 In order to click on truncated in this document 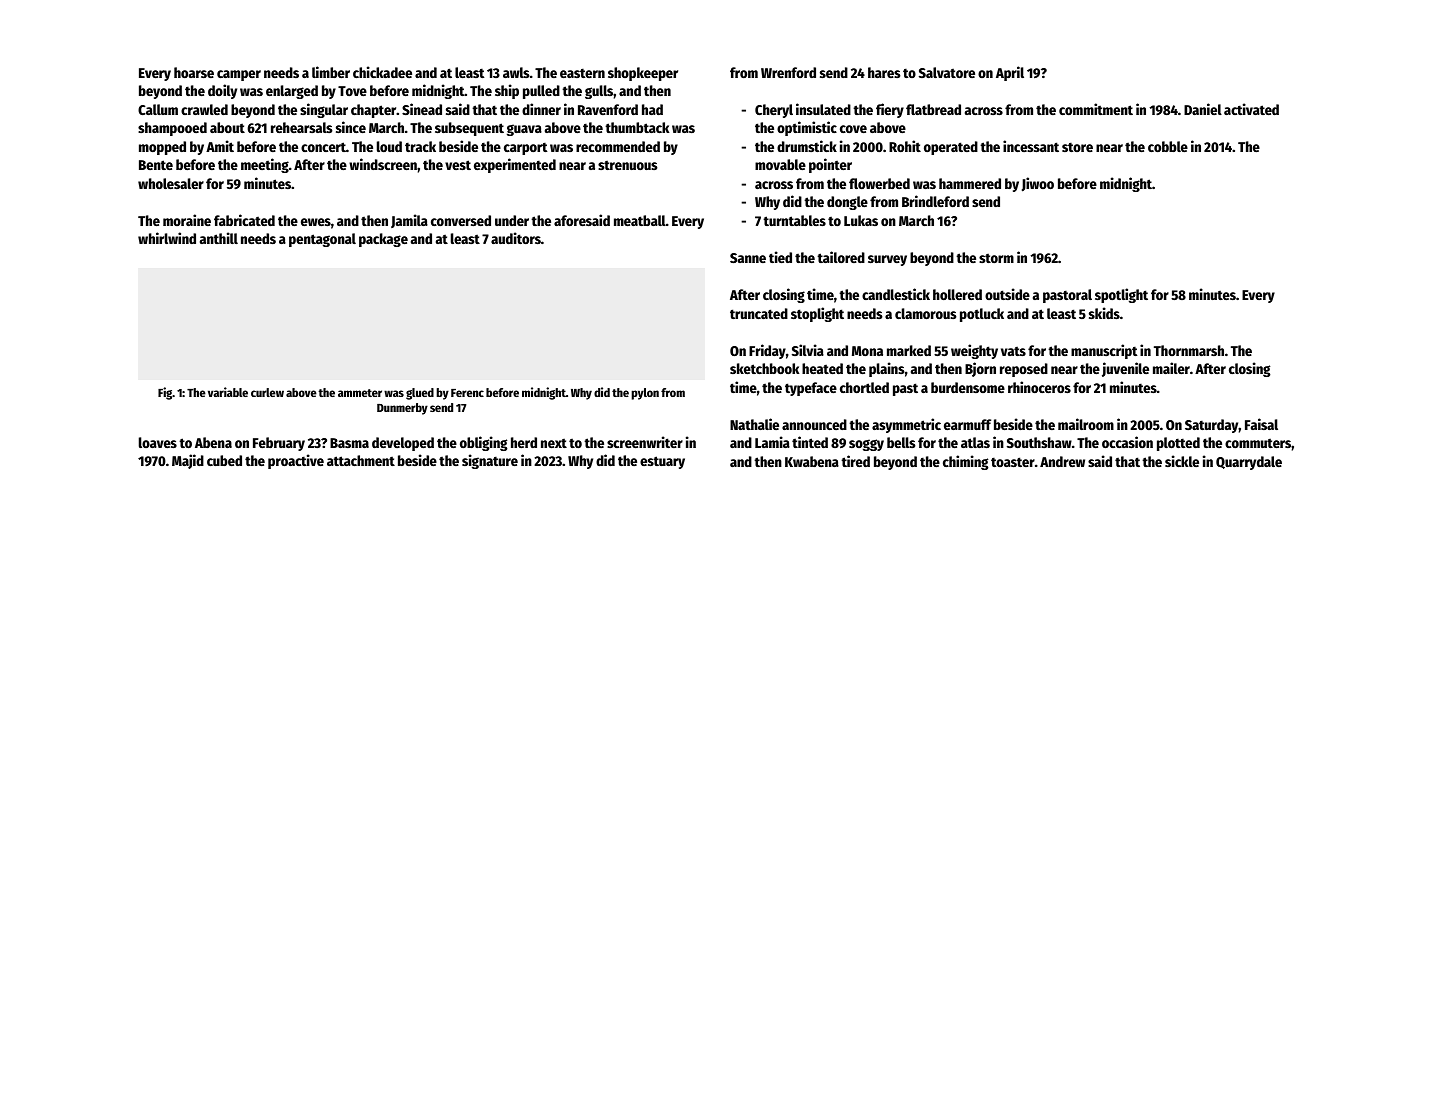, I will do `click(759, 313)`.
